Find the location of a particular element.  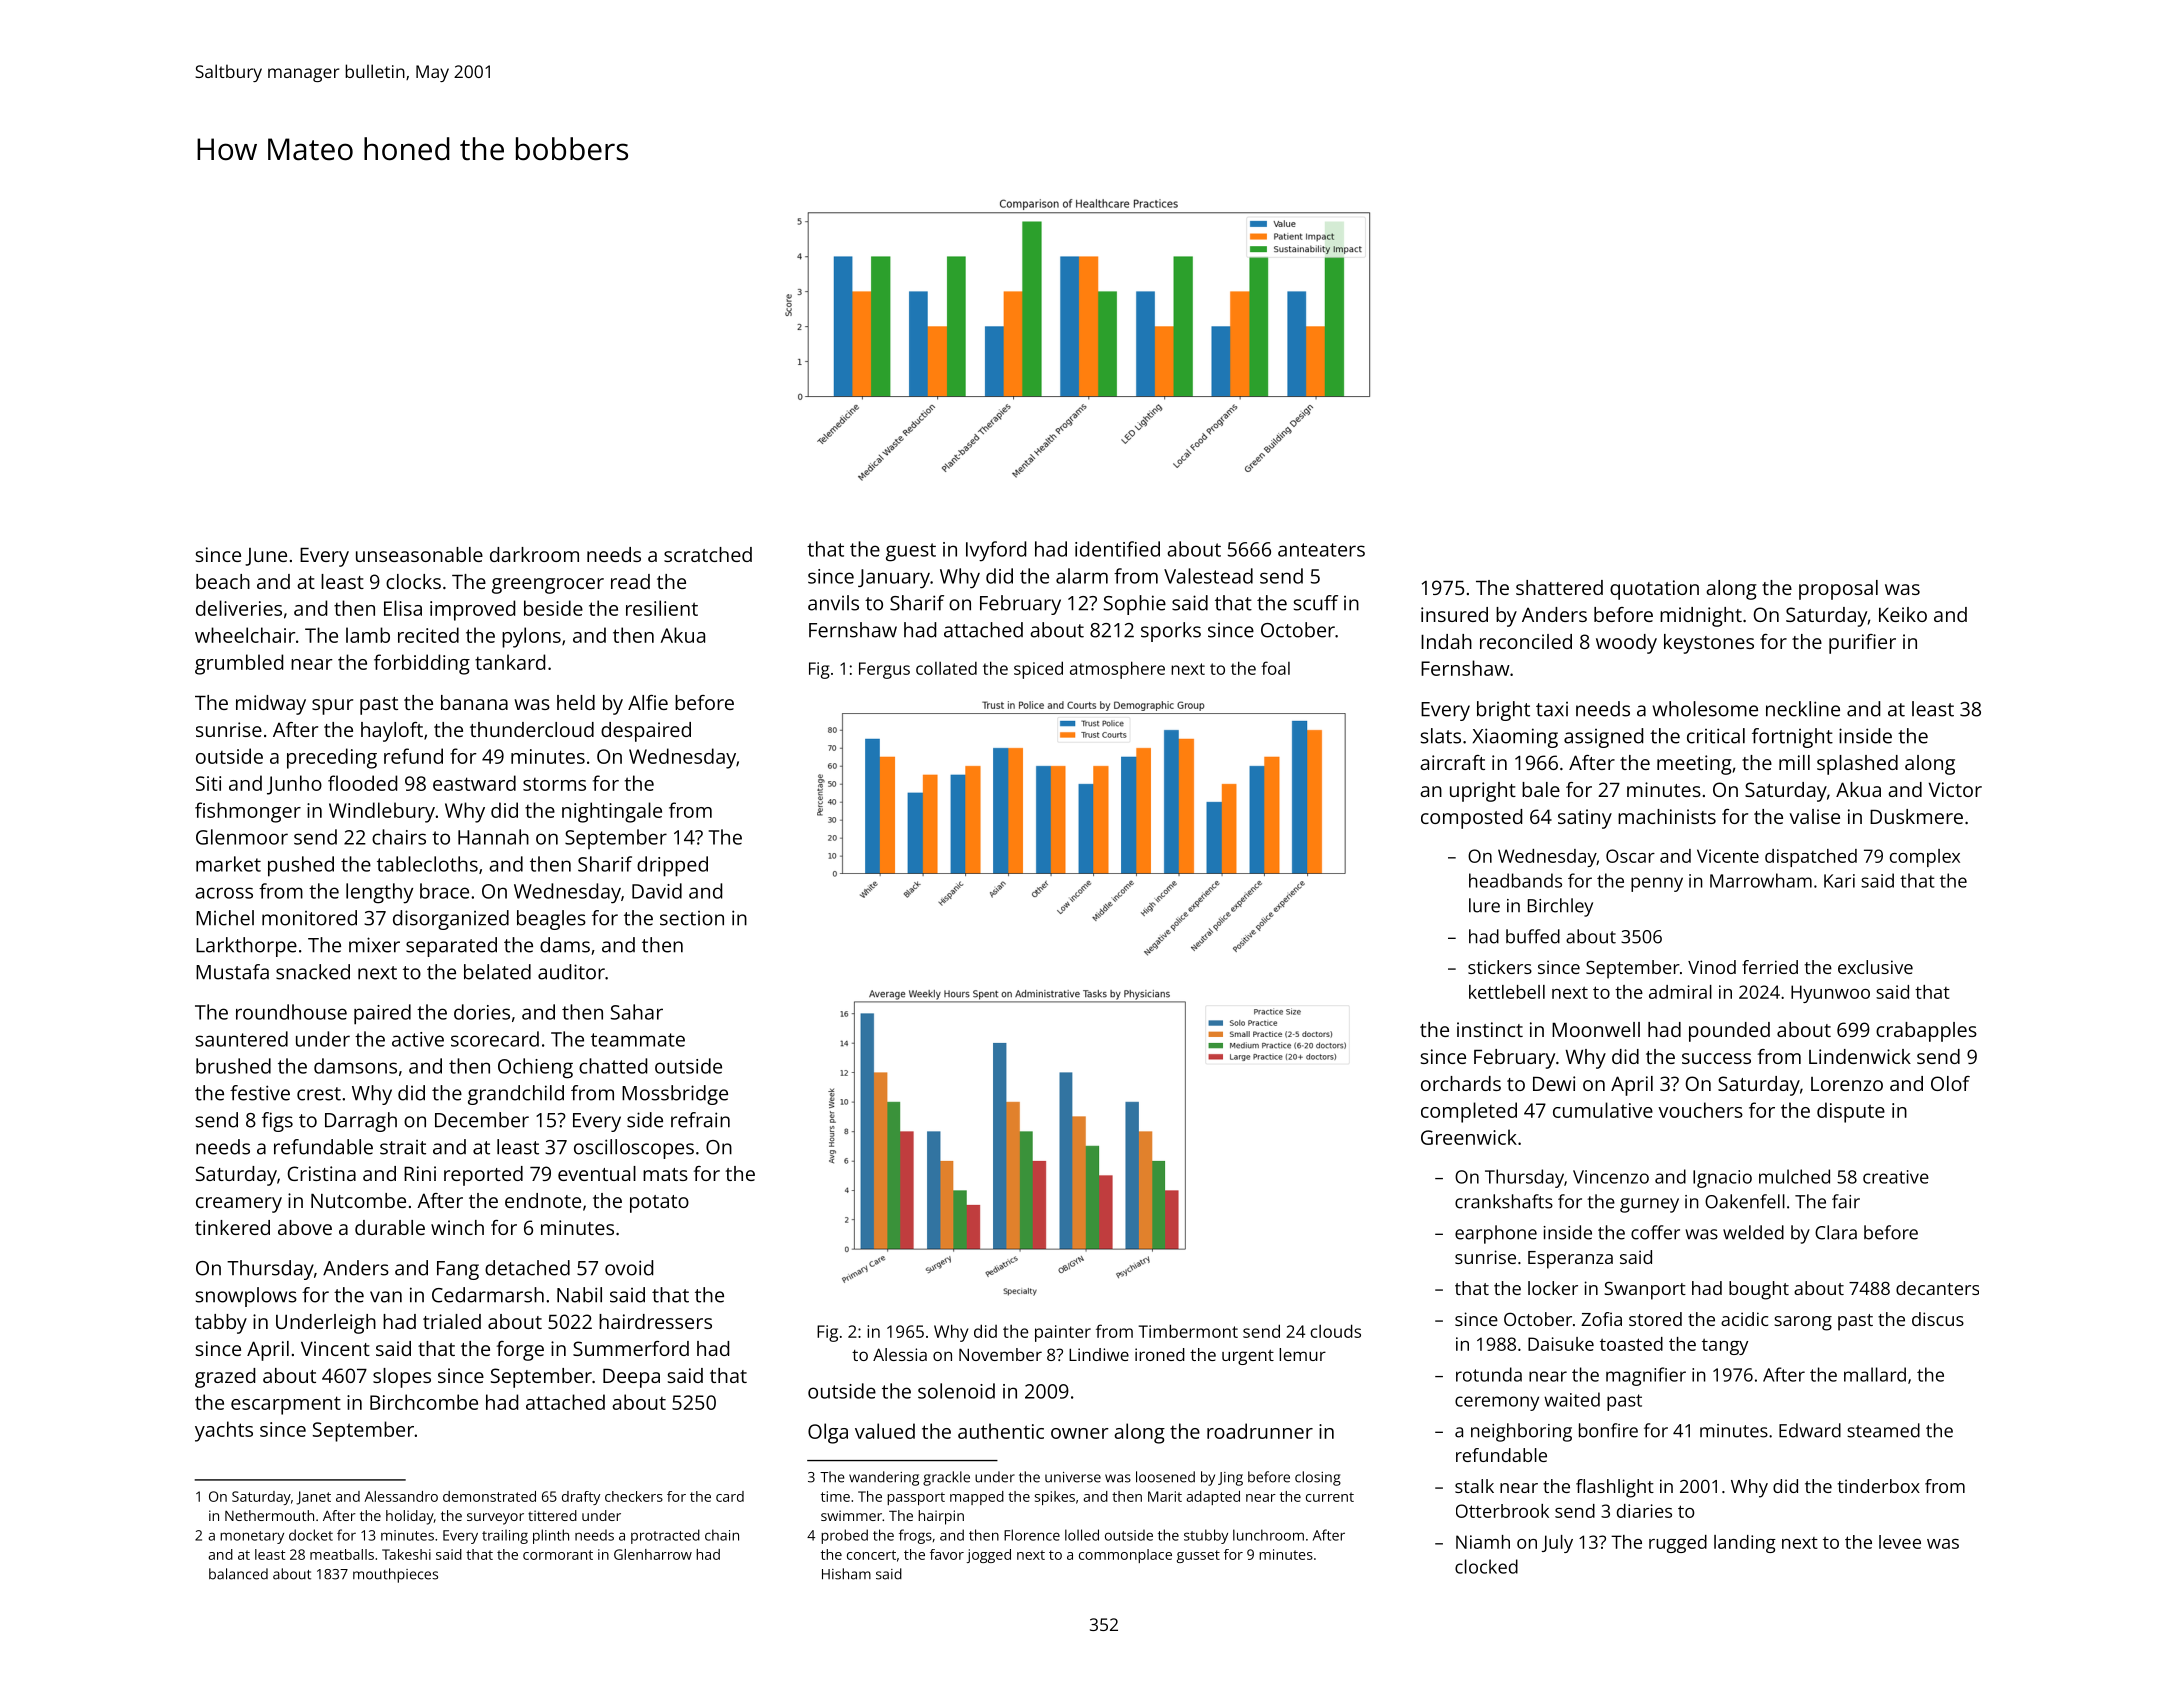

bale is located at coordinates (1541, 789).
